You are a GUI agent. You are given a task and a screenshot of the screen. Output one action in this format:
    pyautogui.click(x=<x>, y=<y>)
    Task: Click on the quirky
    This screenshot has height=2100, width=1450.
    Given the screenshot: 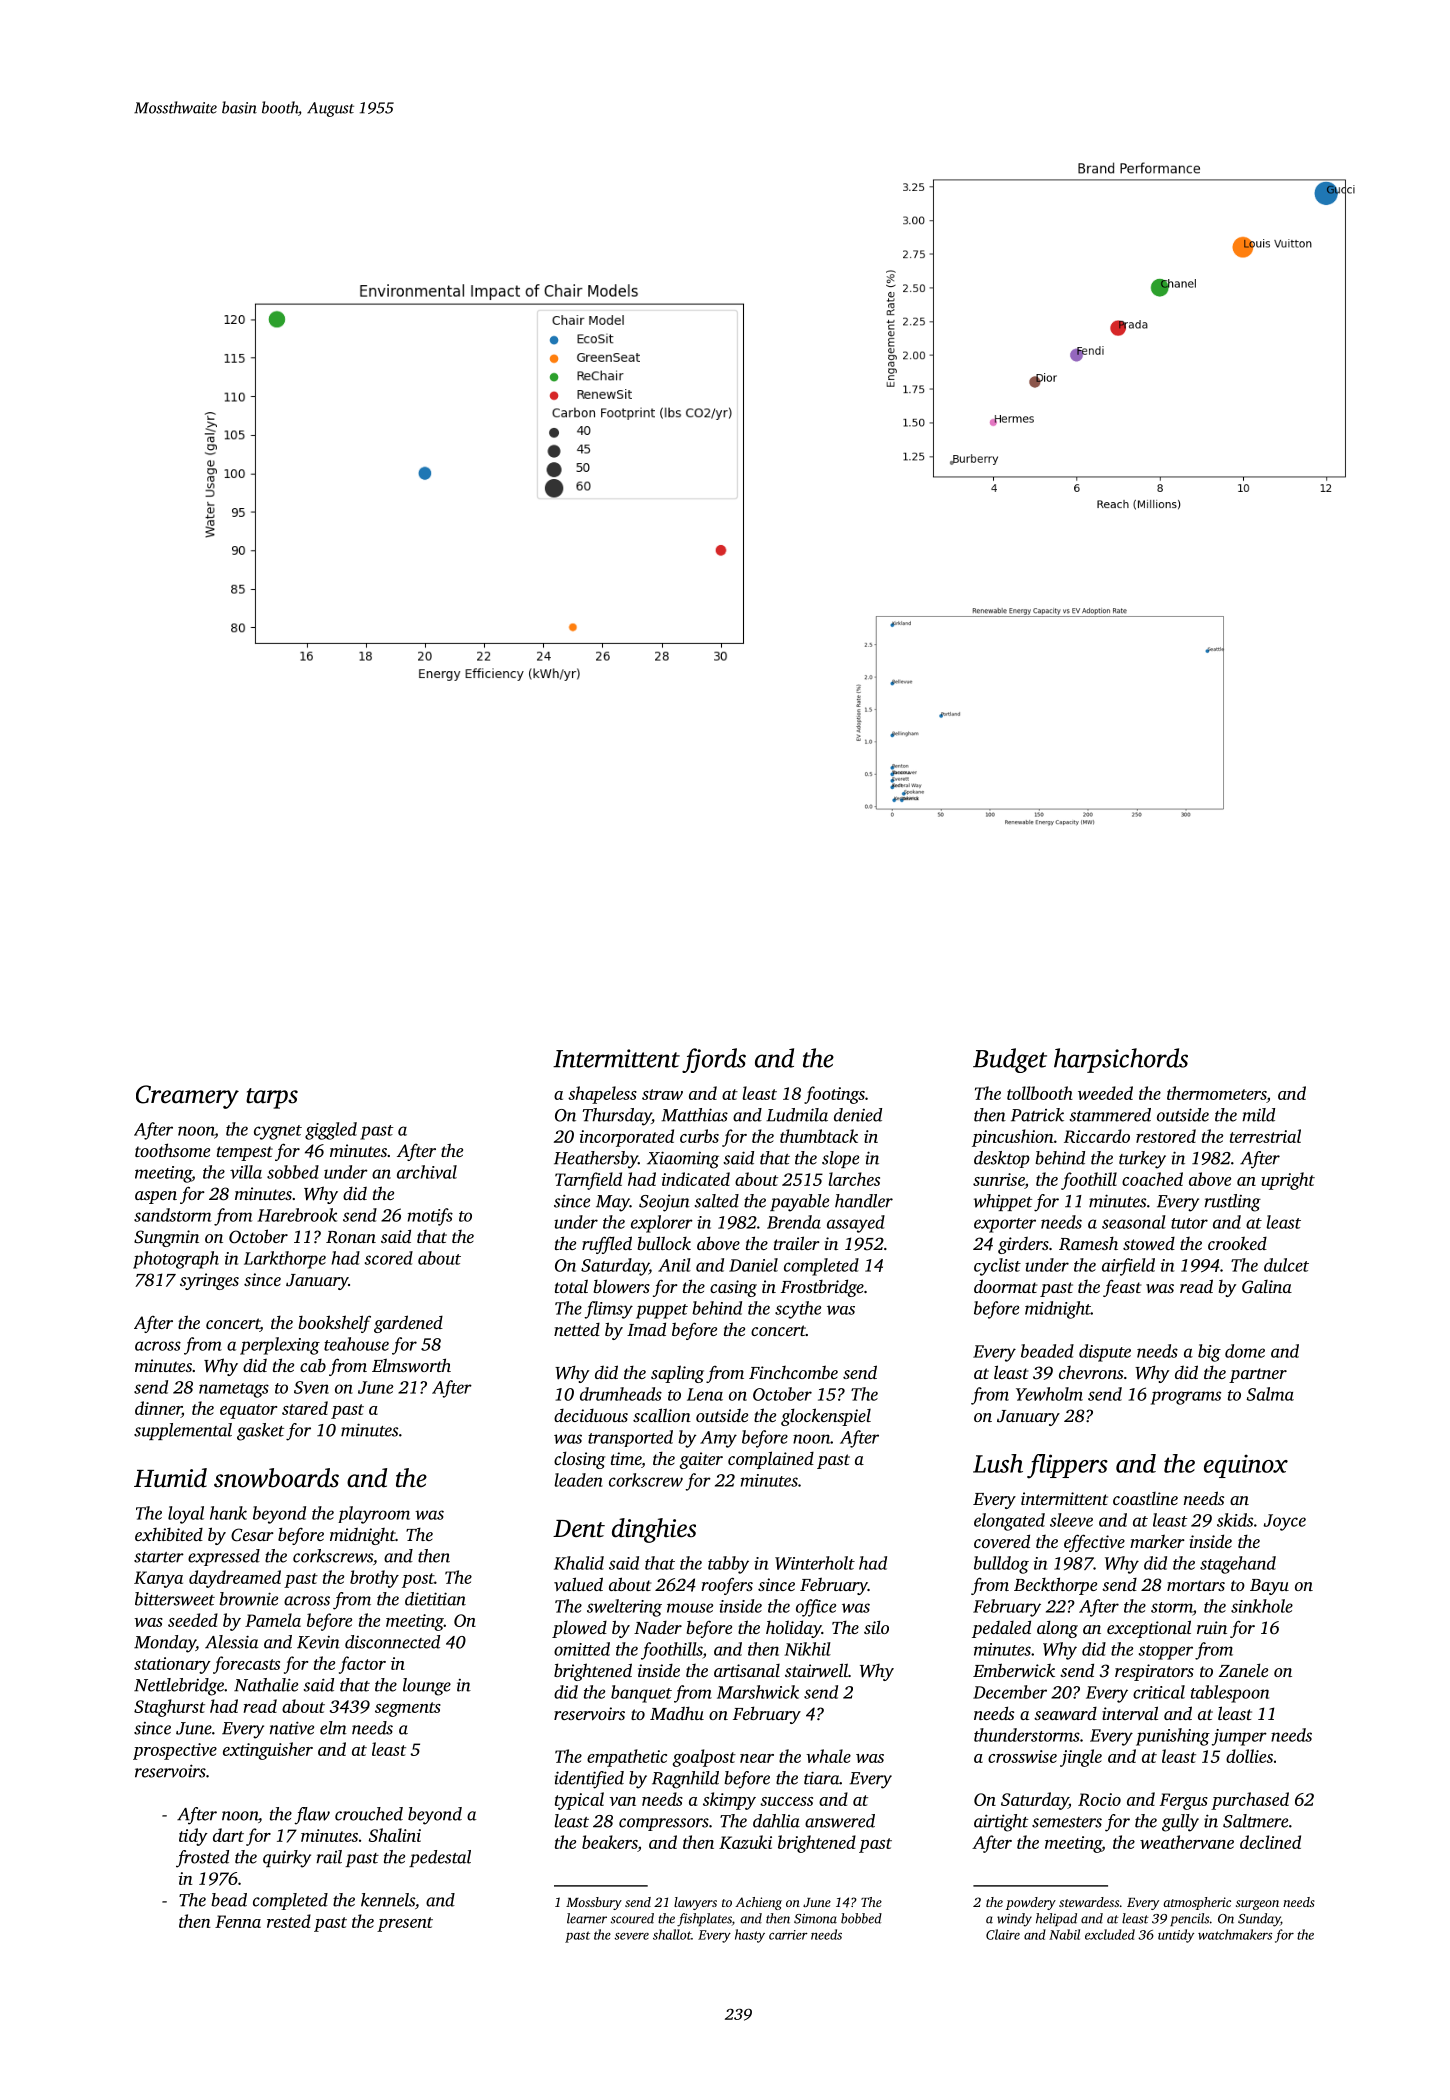 What is the action you would take?
    pyautogui.click(x=287, y=1859)
